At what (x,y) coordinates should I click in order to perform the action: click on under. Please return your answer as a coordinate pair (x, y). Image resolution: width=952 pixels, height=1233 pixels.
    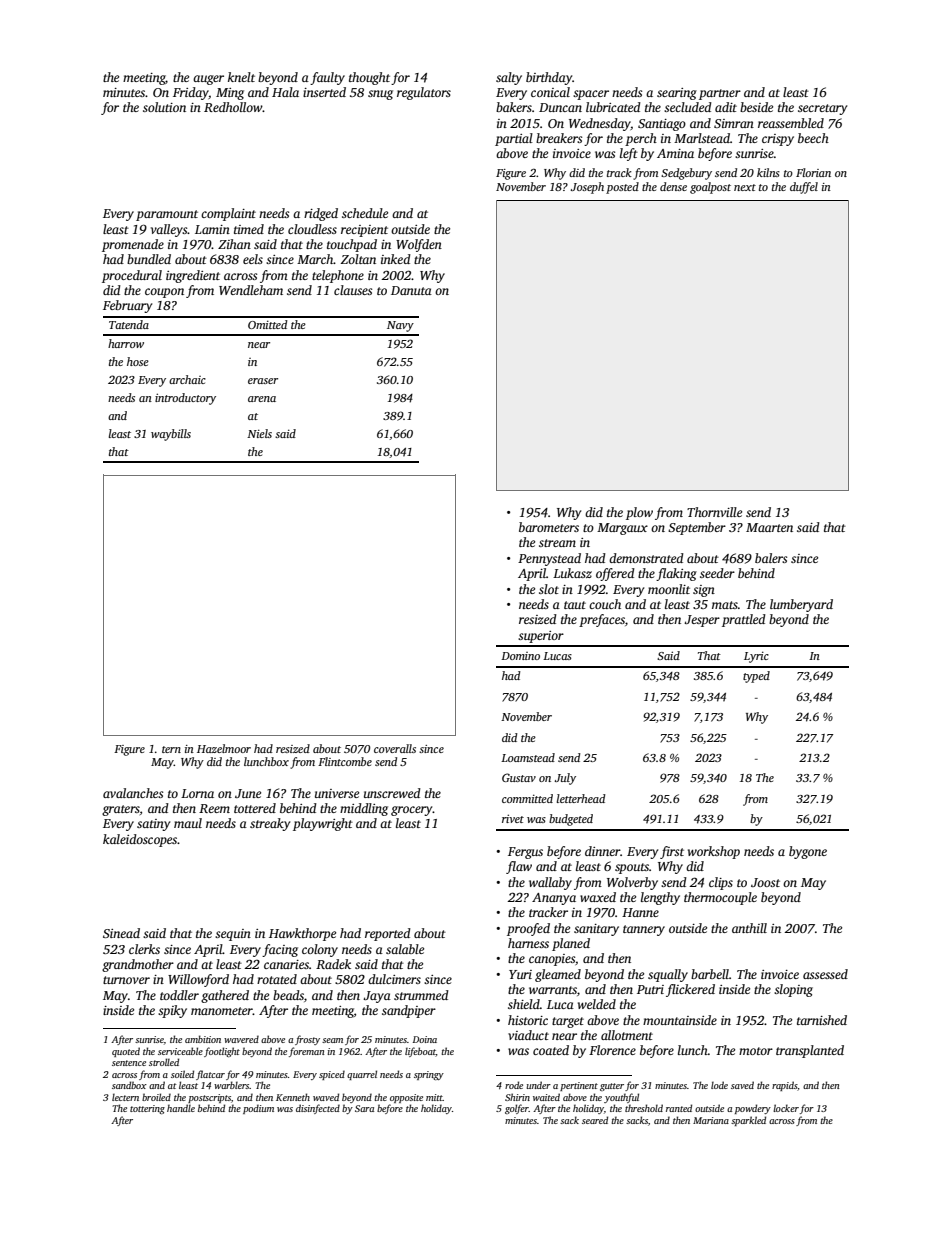
    Looking at the image, I should click on (538, 1085).
